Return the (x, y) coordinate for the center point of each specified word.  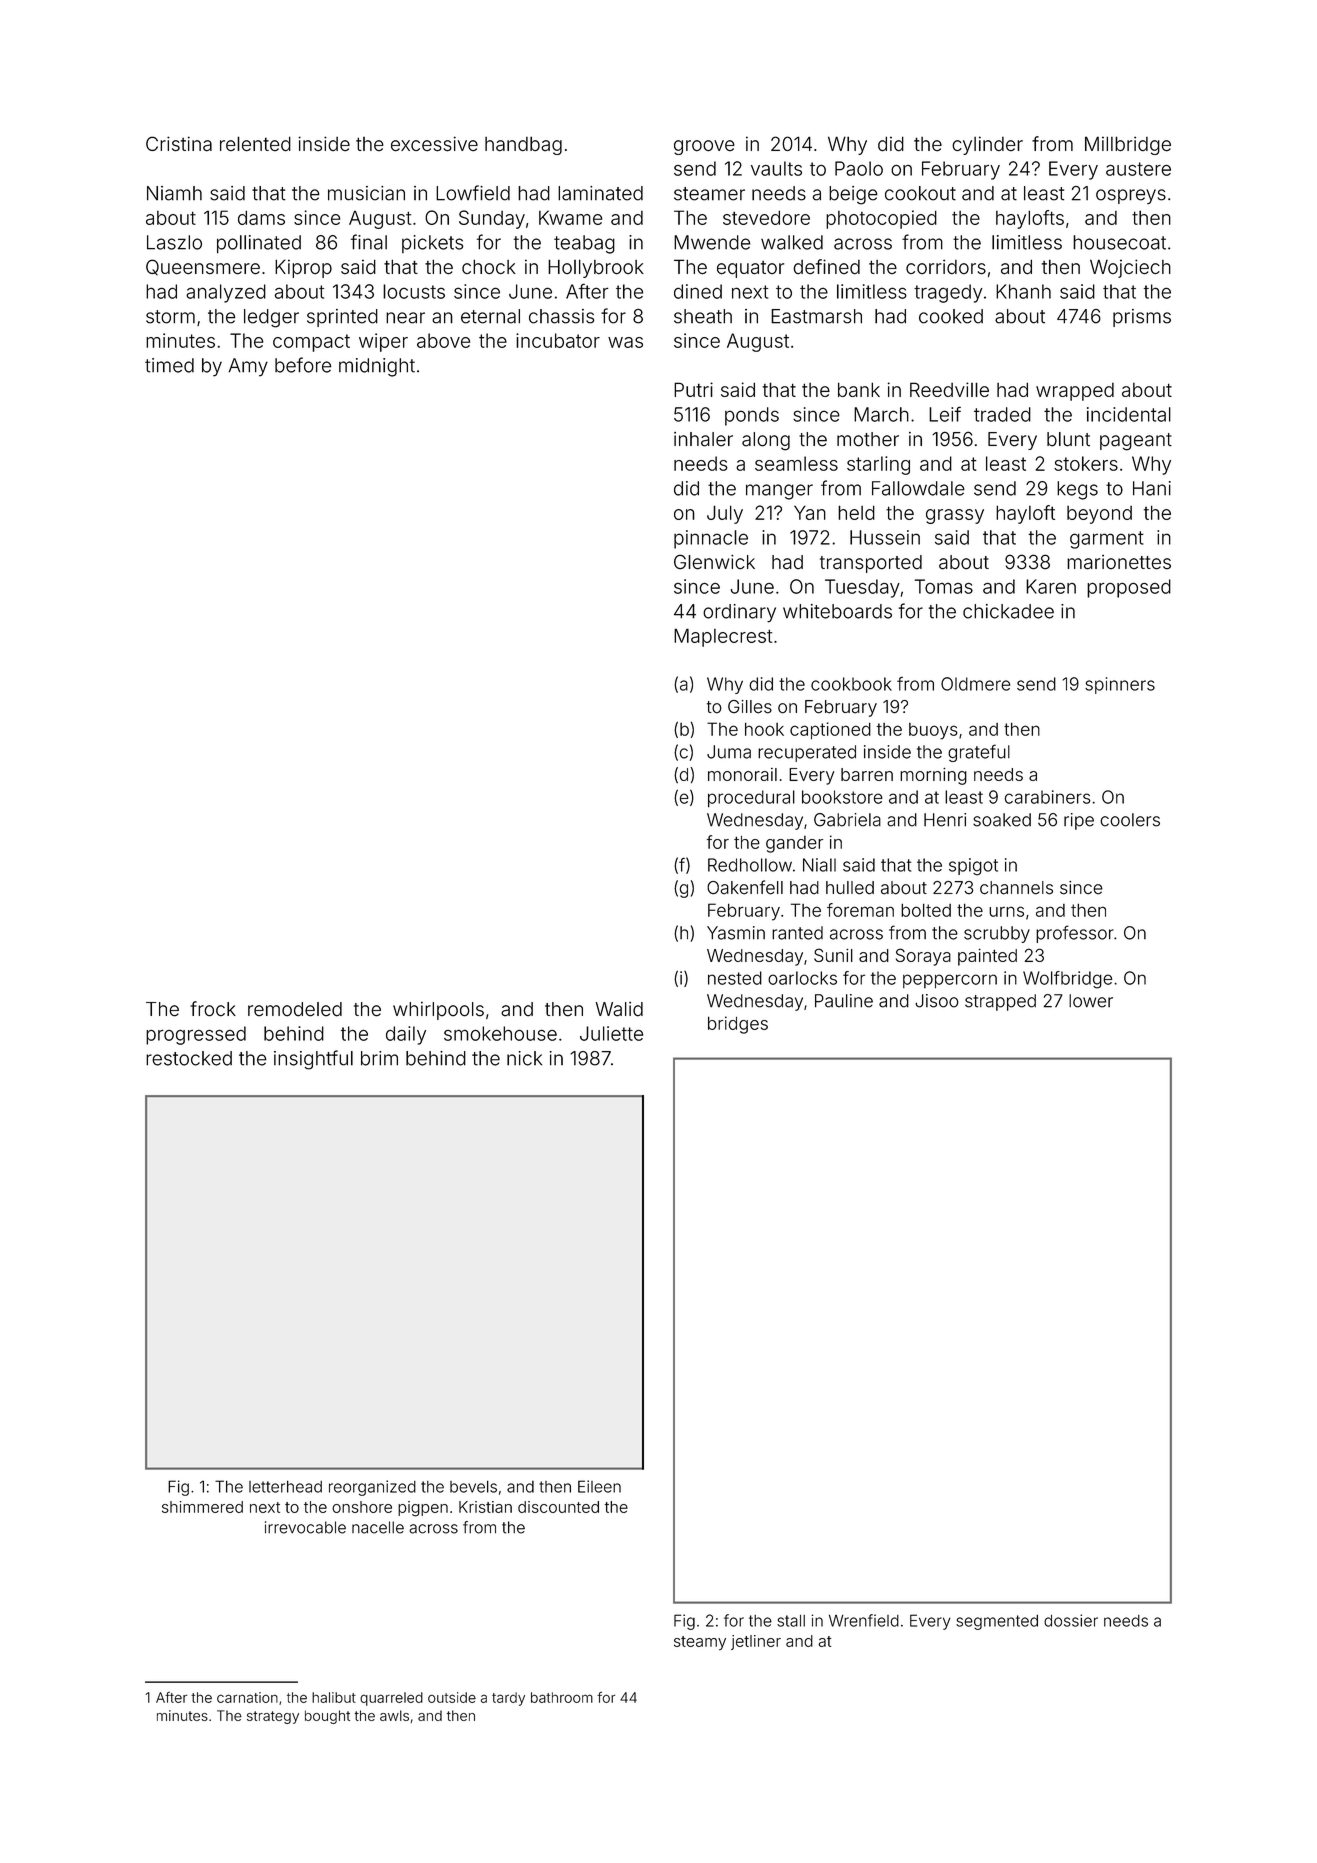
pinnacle (711, 539)
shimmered (202, 1507)
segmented (997, 1622)
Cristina (179, 144)
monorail (742, 774)
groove (704, 147)
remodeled (295, 1009)
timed (169, 365)
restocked (189, 1058)
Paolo (859, 168)
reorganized (372, 1488)
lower (1091, 1001)
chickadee (1008, 611)
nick (524, 1058)
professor (1075, 934)
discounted (558, 1507)
